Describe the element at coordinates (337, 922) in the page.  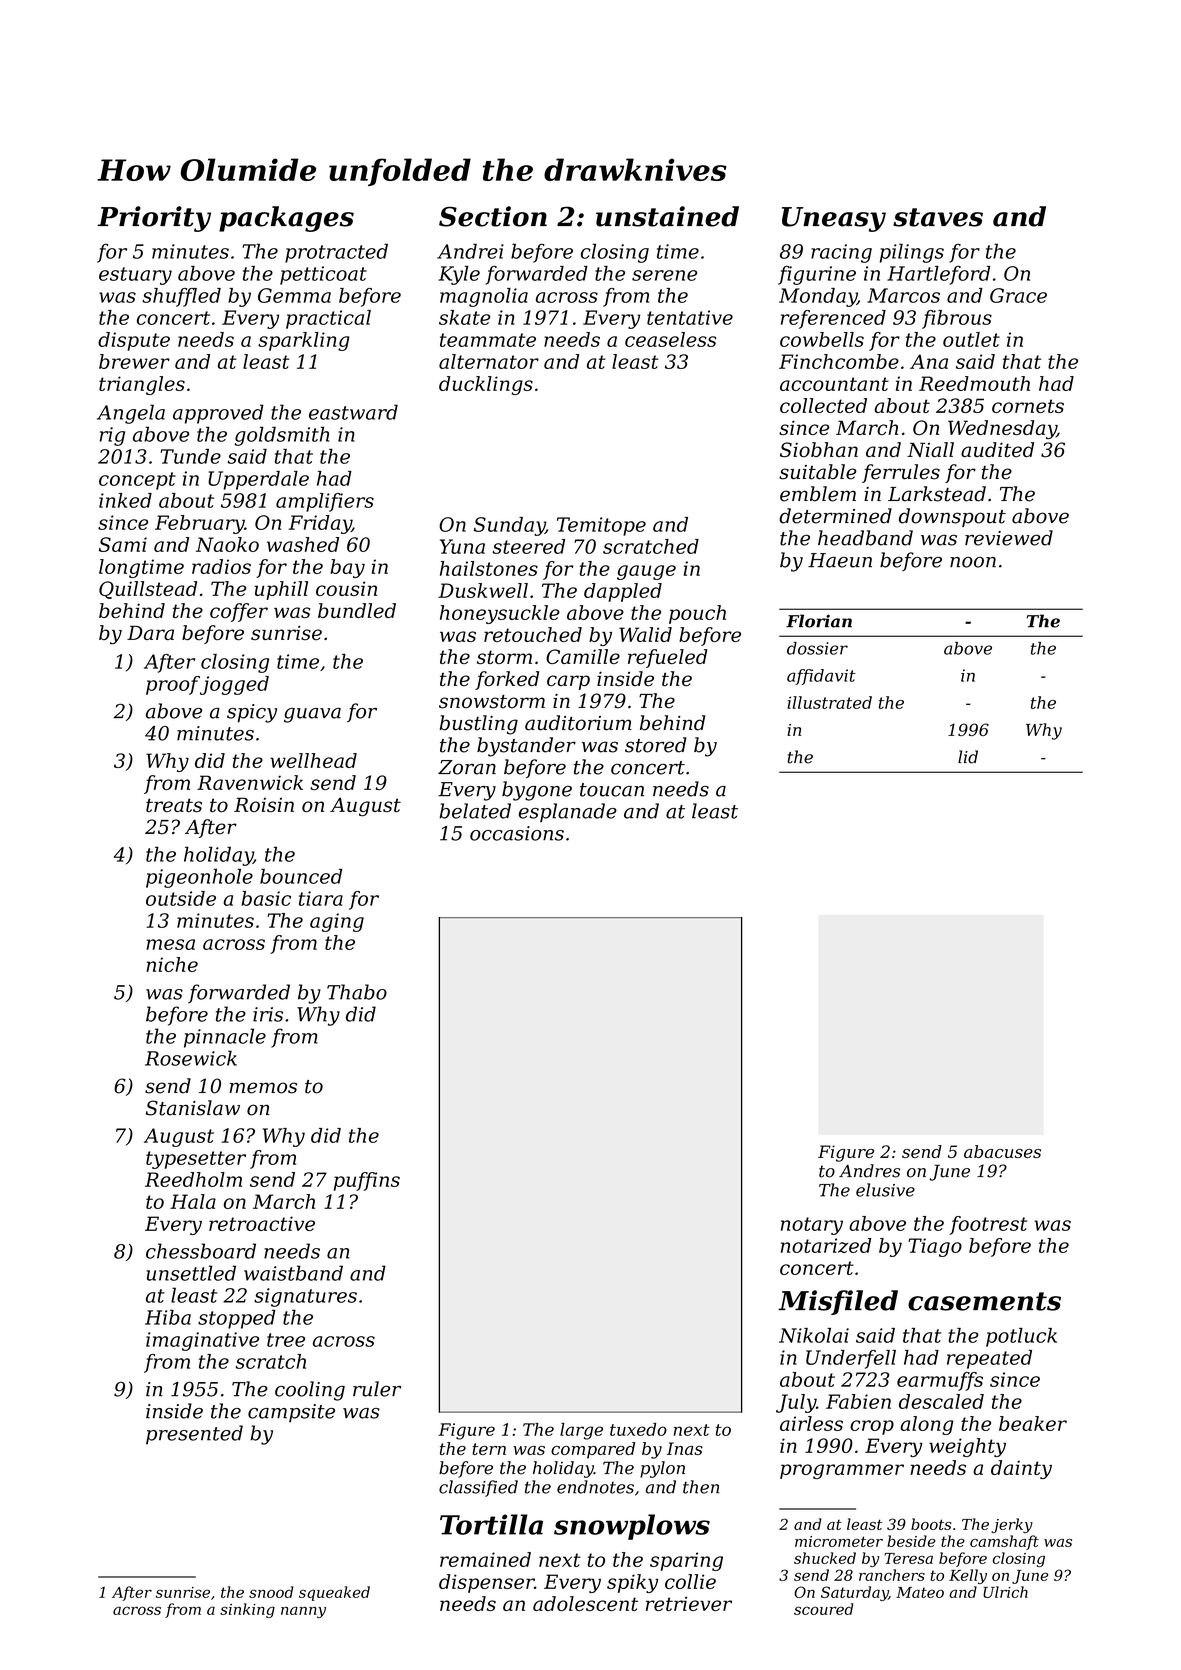
I see `aging` at that location.
